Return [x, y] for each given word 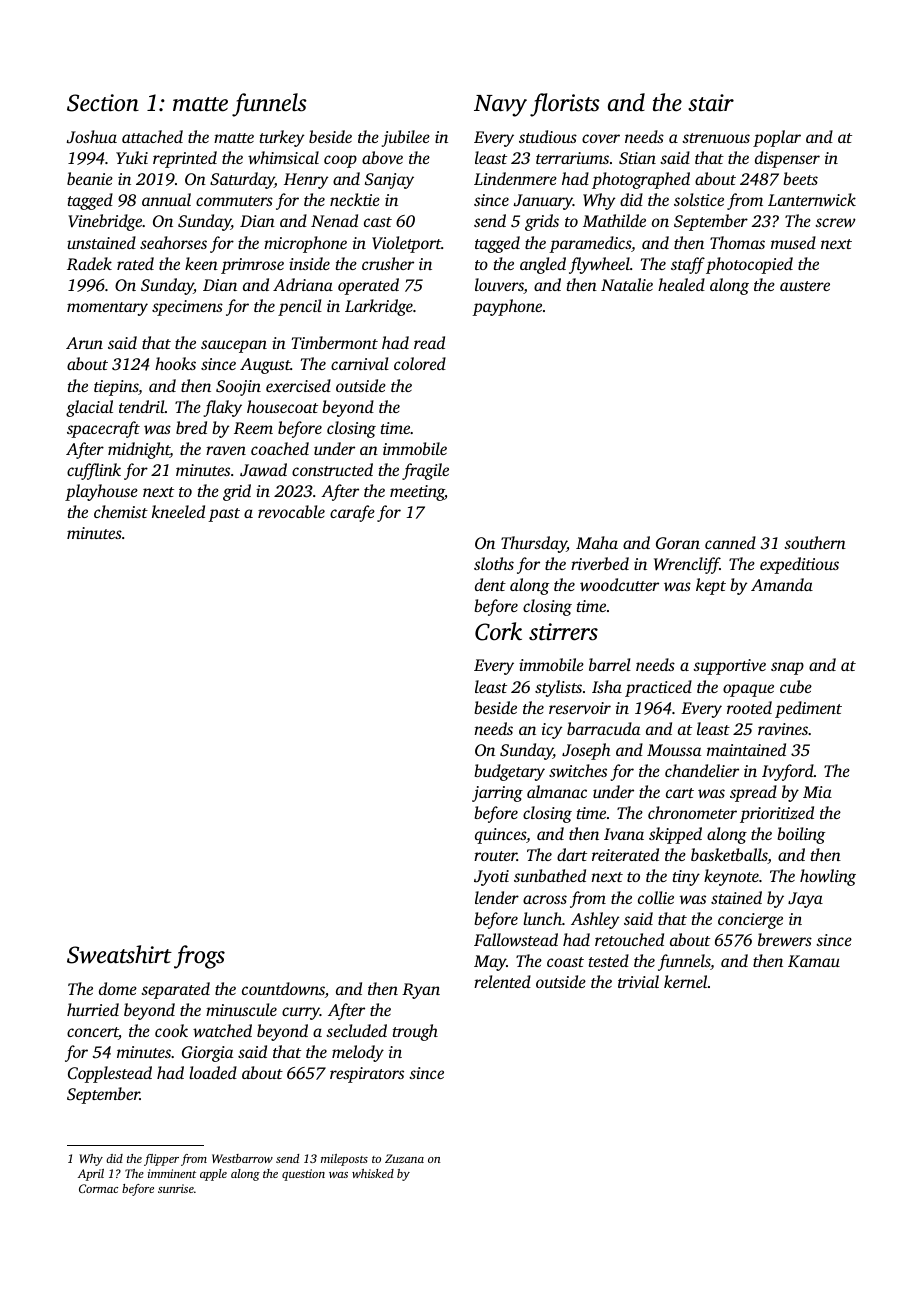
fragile [425, 471]
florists [565, 105]
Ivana [624, 834]
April [91, 1175]
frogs [199, 957]
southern [815, 542]
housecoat [282, 406]
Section [103, 103]
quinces [500, 836]
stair [711, 103]
